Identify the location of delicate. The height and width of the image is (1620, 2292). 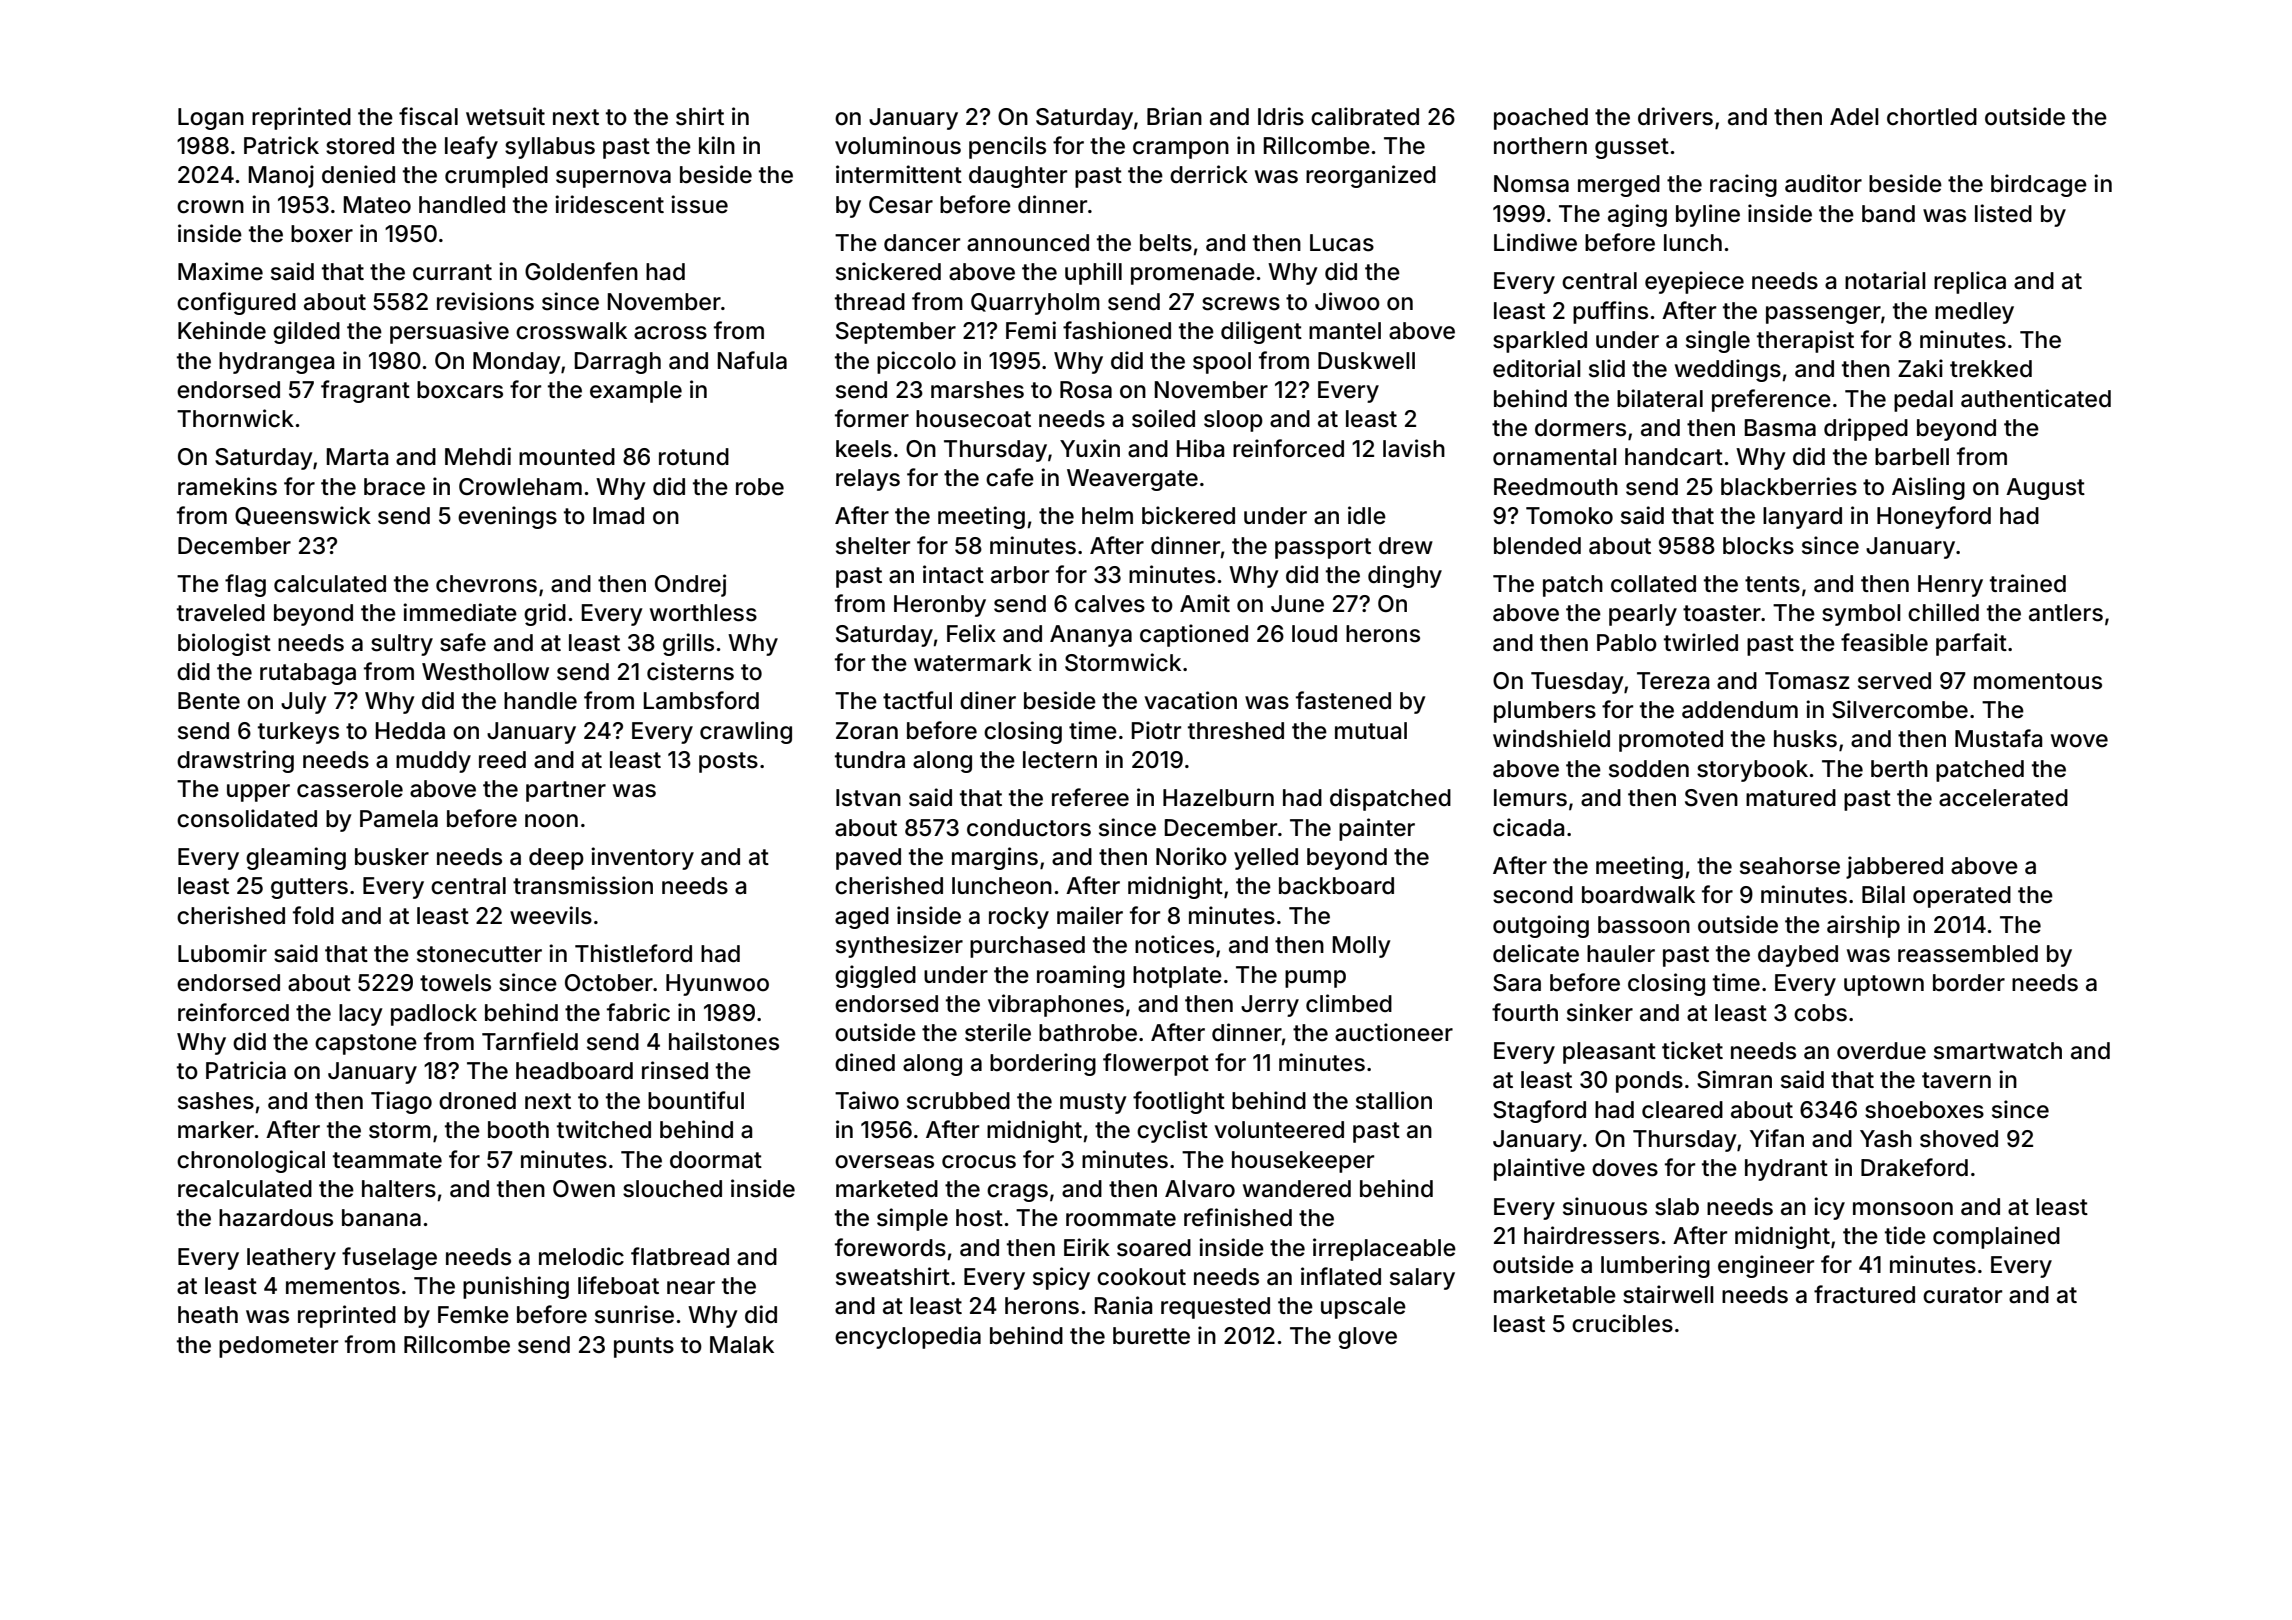
(1536, 953).
